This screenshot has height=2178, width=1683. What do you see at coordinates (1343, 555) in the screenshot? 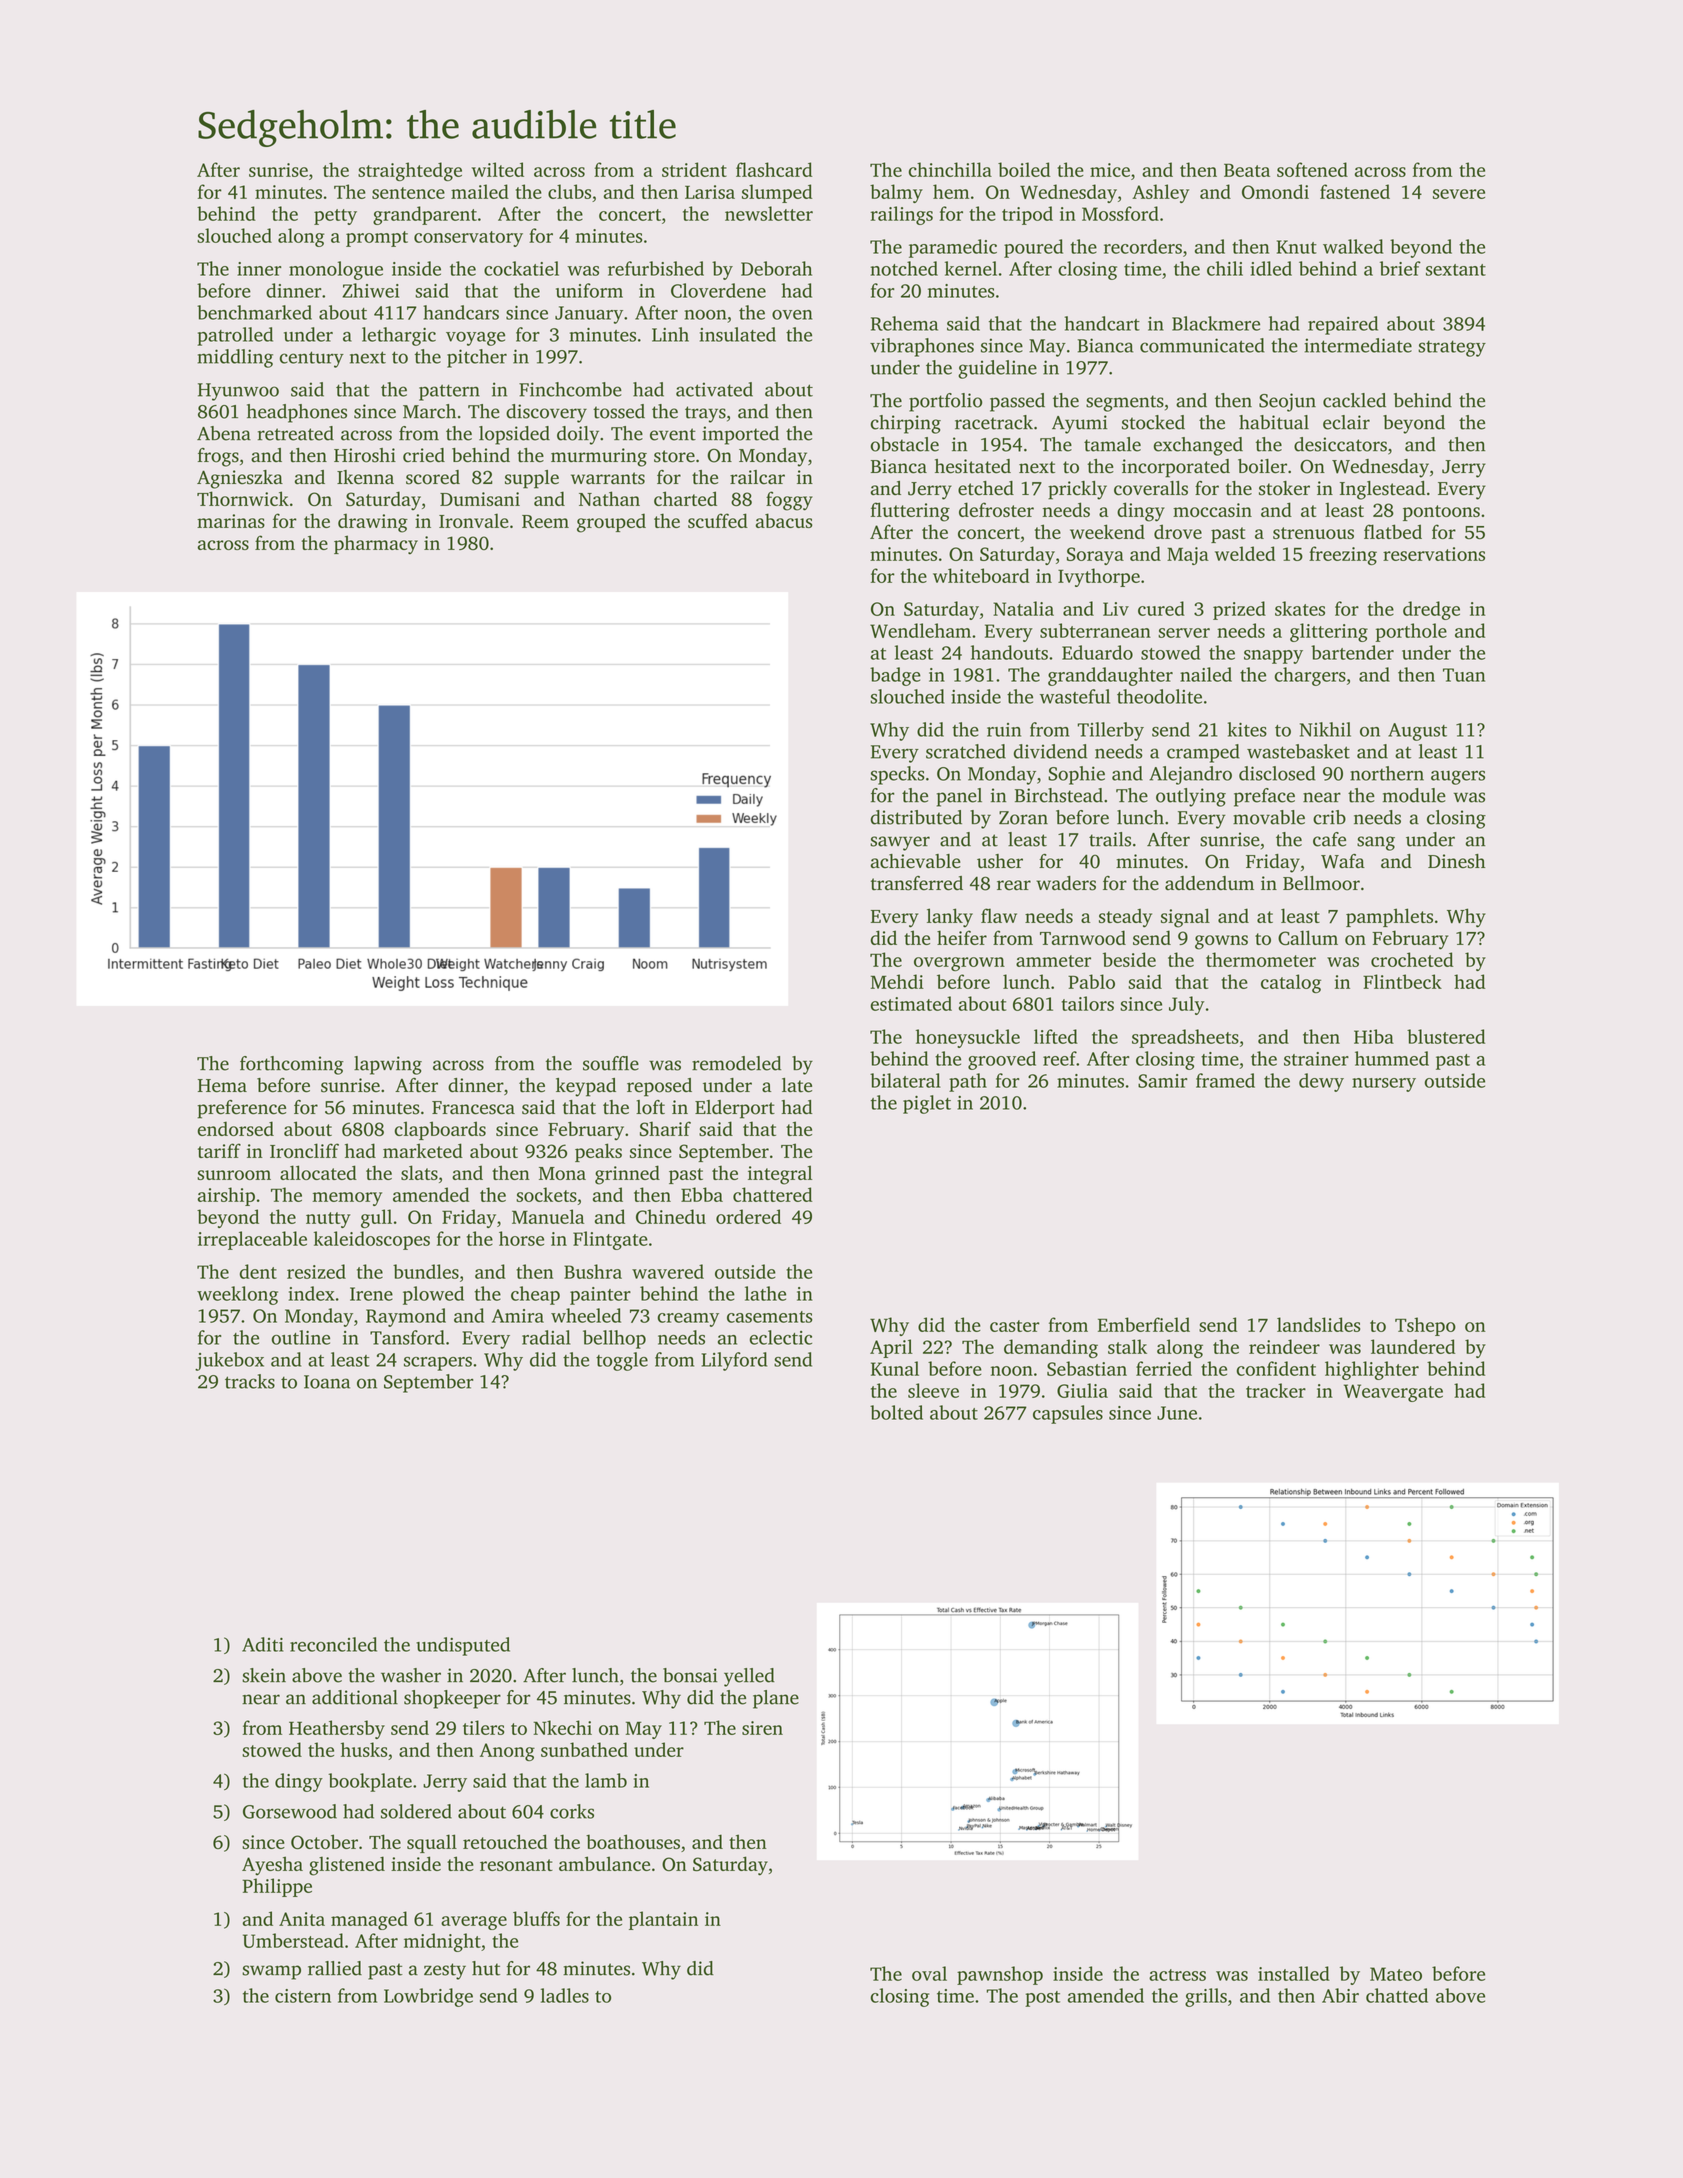
I see `freezing` at bounding box center [1343, 555].
